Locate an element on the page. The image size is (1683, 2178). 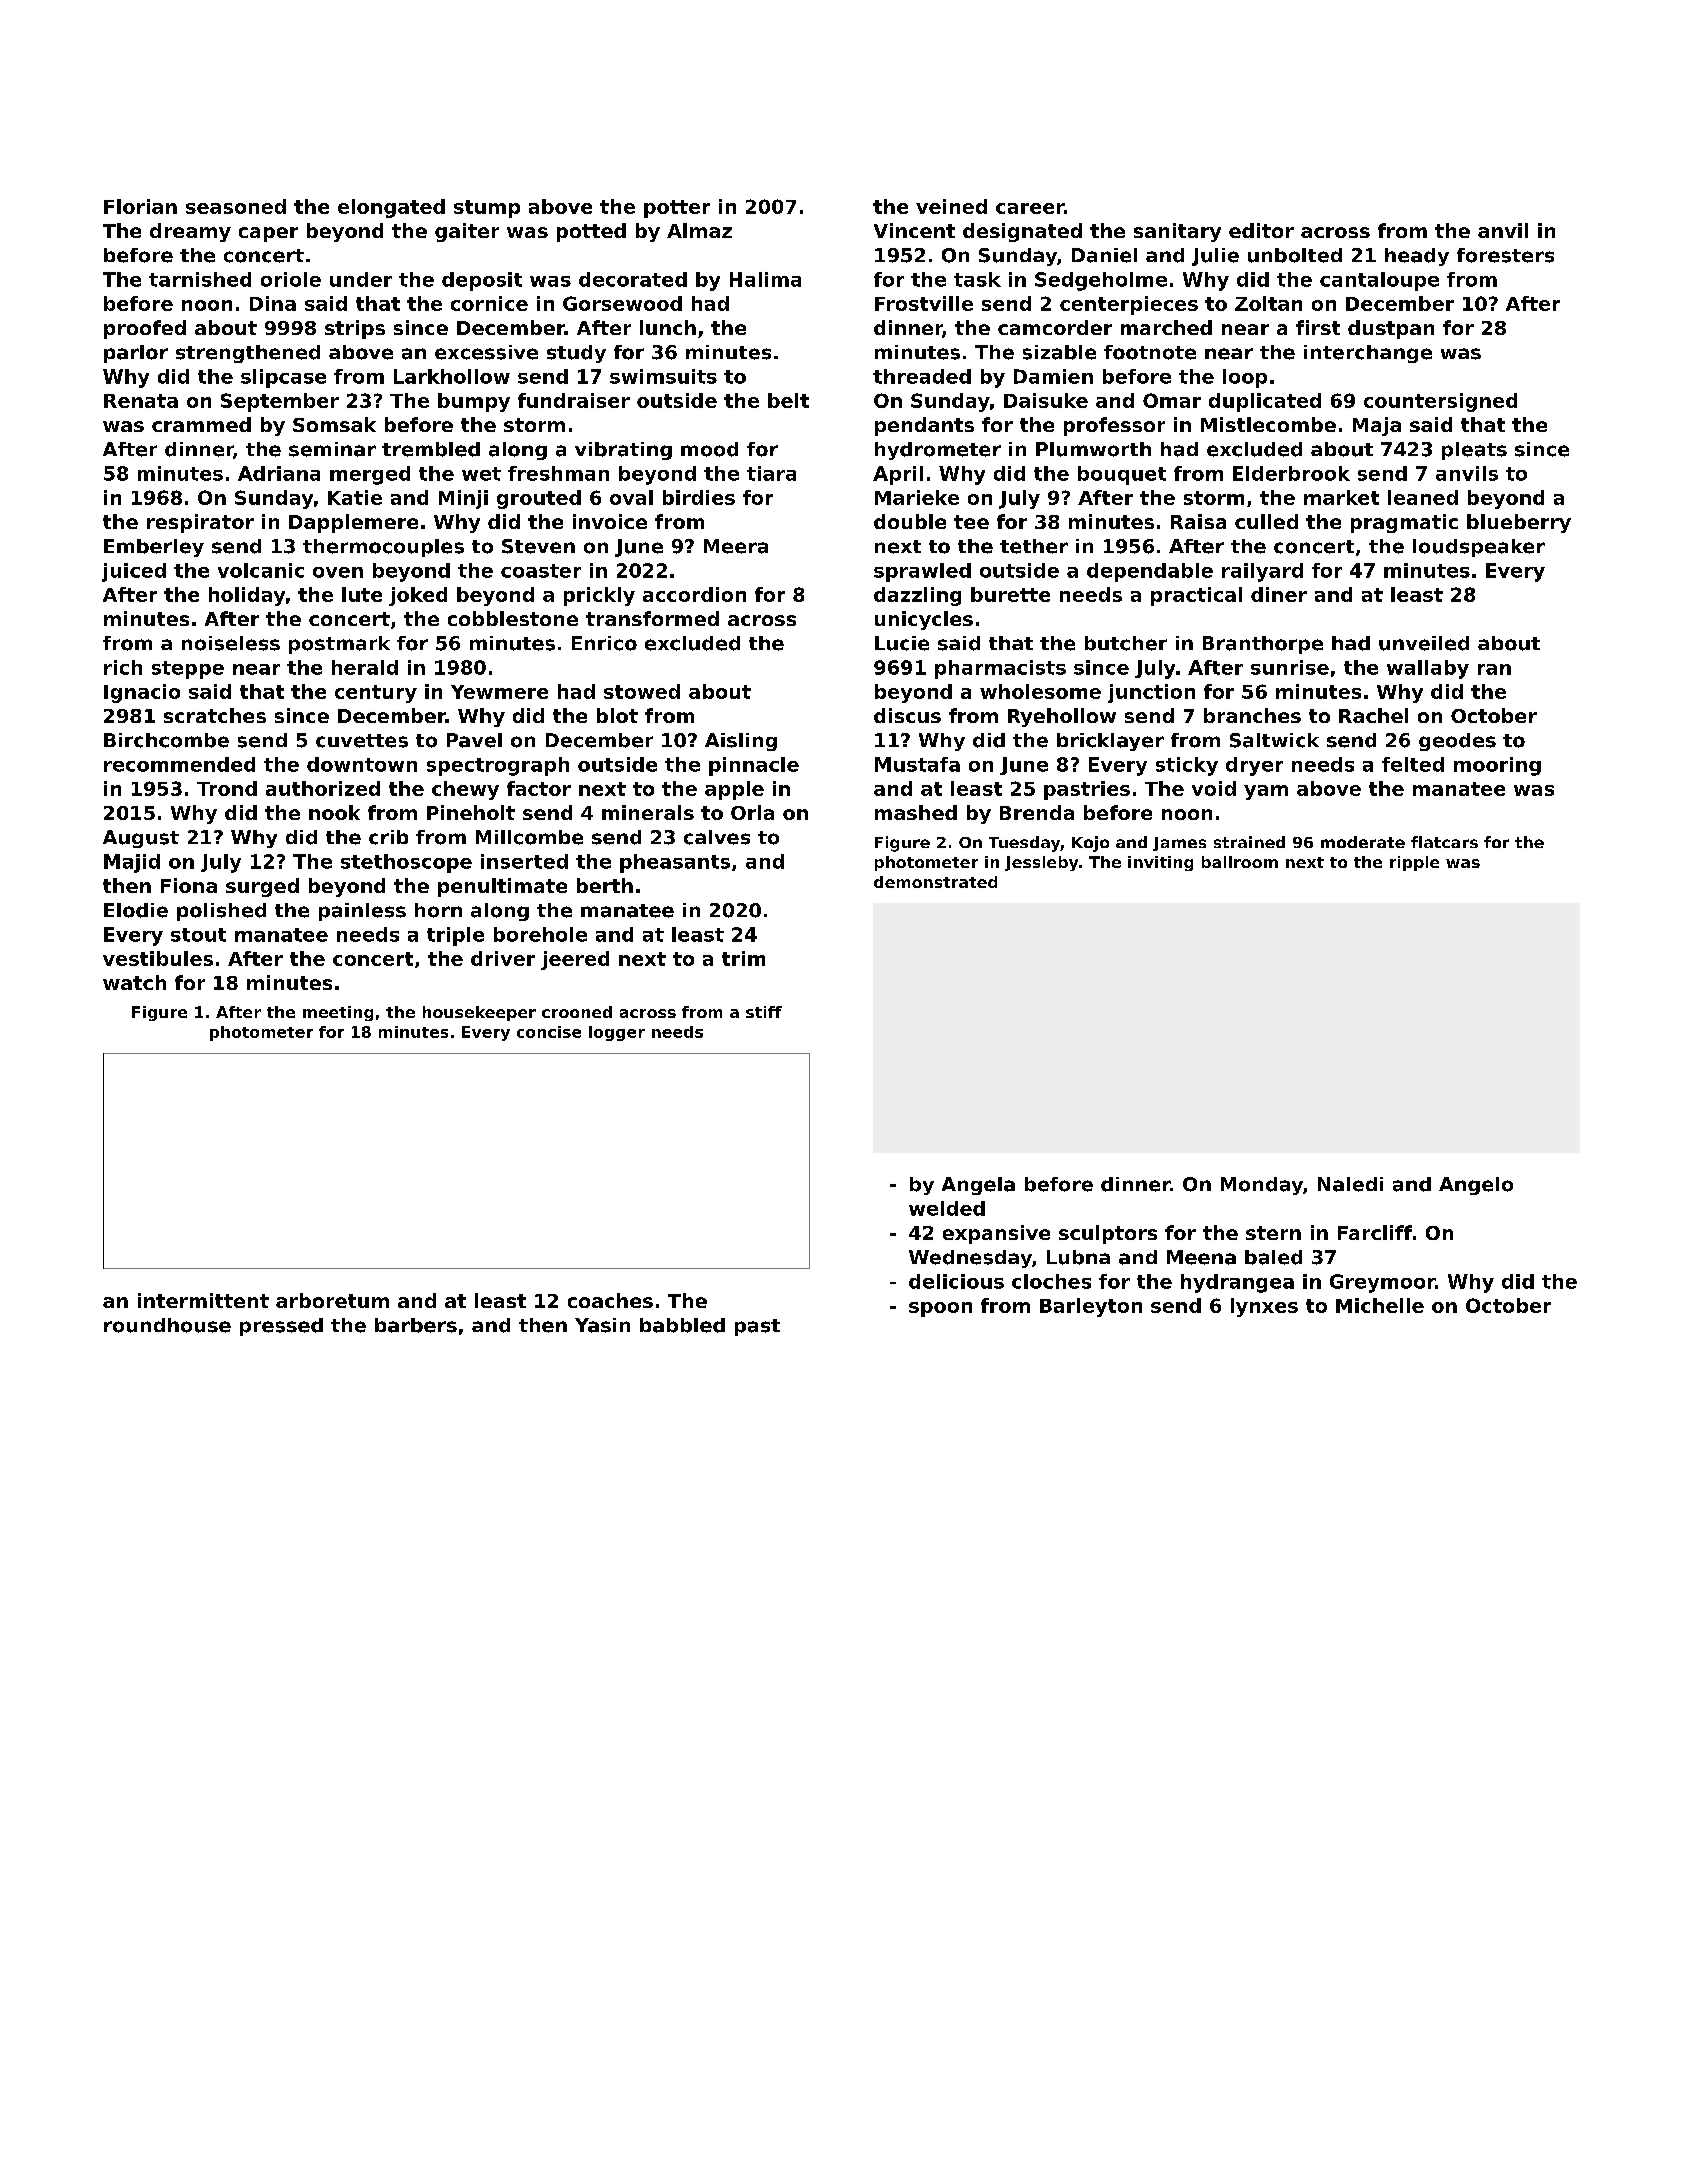
roundhouse is located at coordinates (167, 1325).
